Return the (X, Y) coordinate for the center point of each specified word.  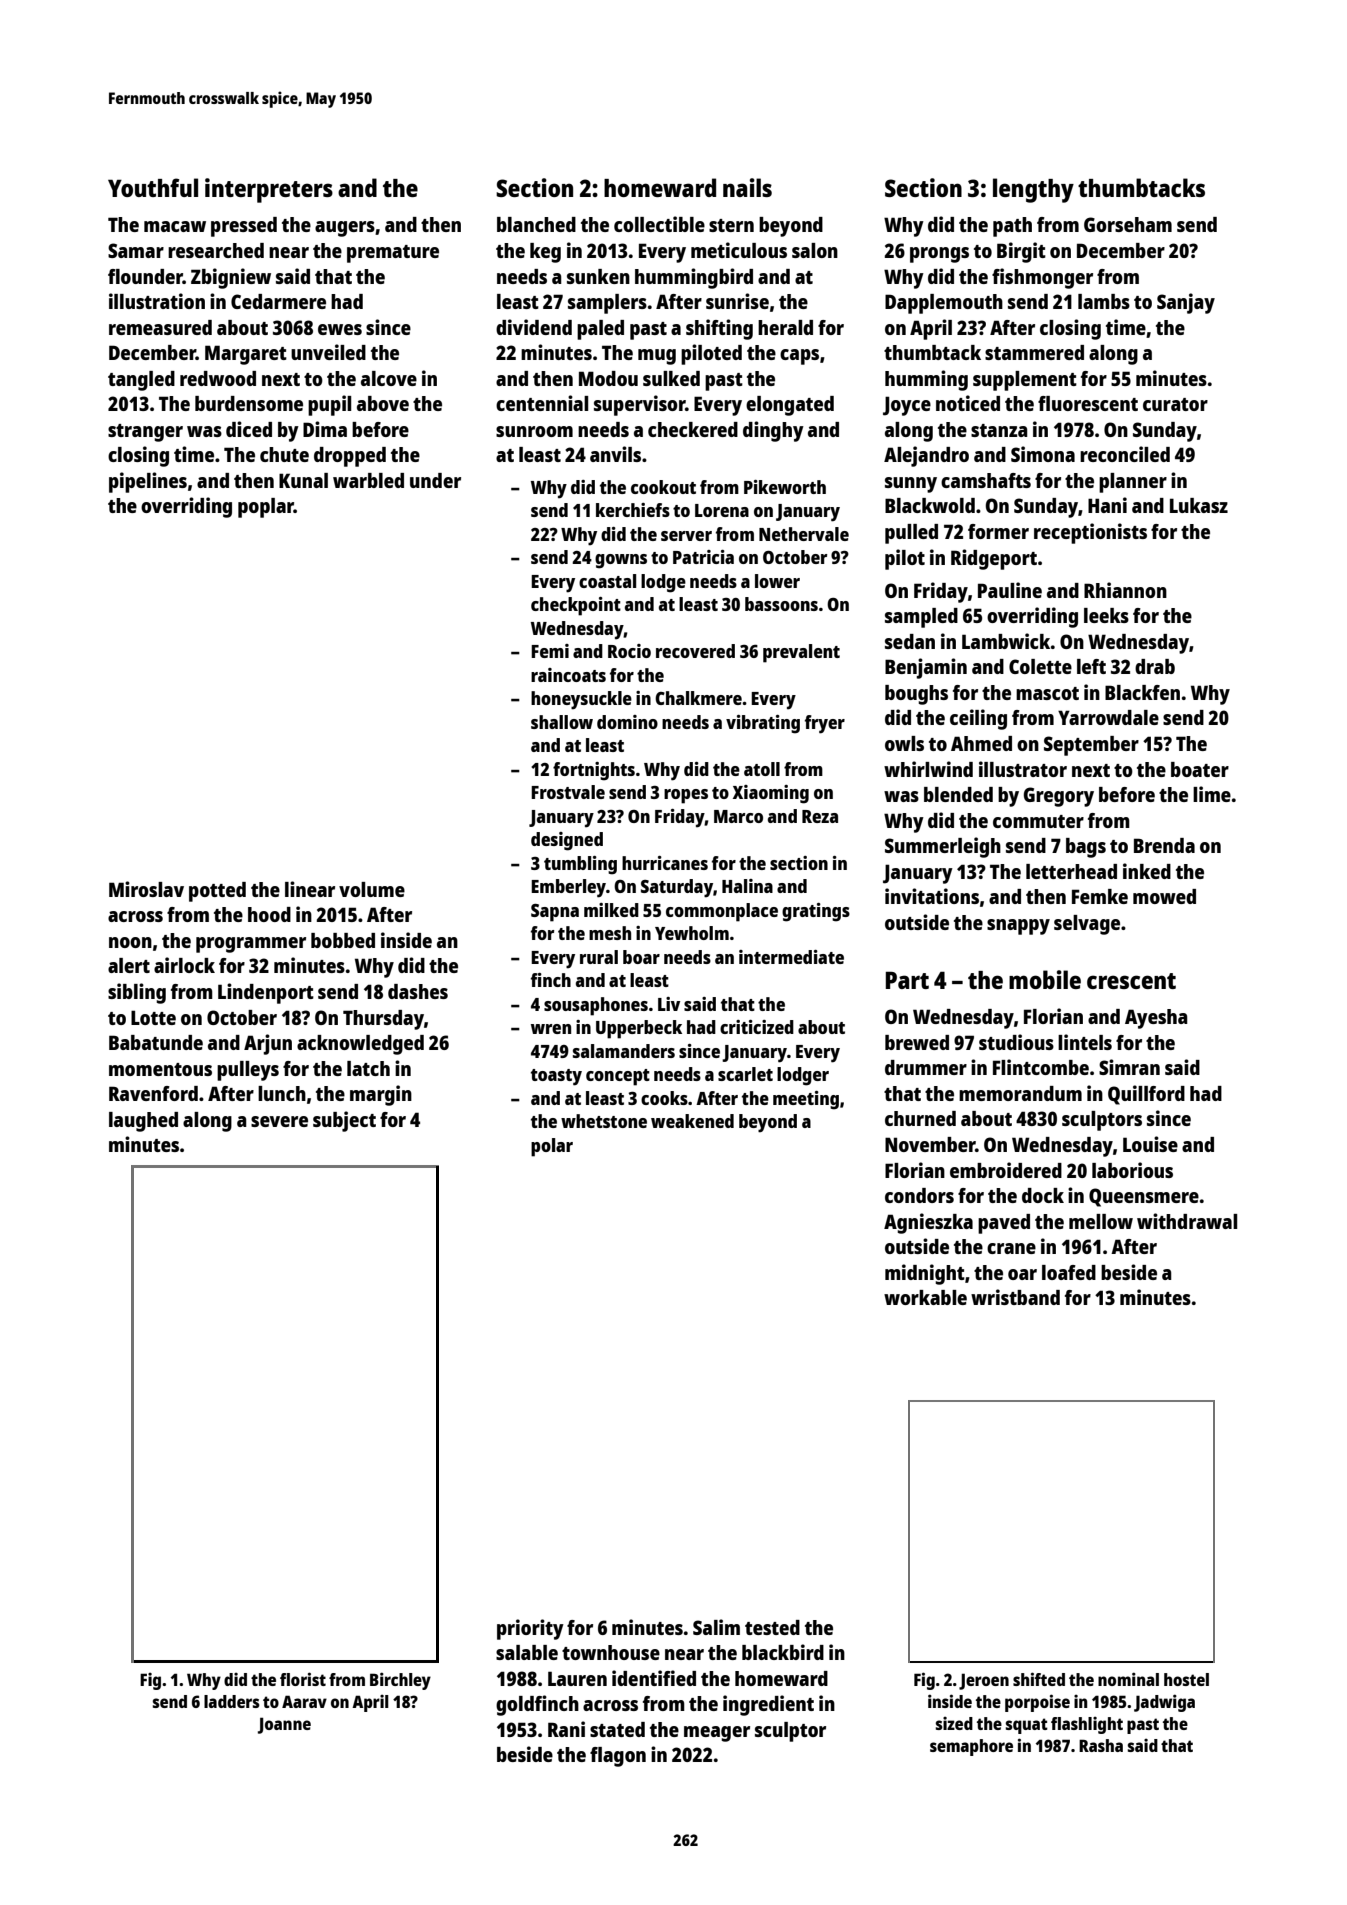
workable (925, 1297)
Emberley (568, 888)
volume (372, 889)
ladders (232, 1701)
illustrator (1023, 769)
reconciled (1125, 454)
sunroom (534, 431)
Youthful (153, 187)
